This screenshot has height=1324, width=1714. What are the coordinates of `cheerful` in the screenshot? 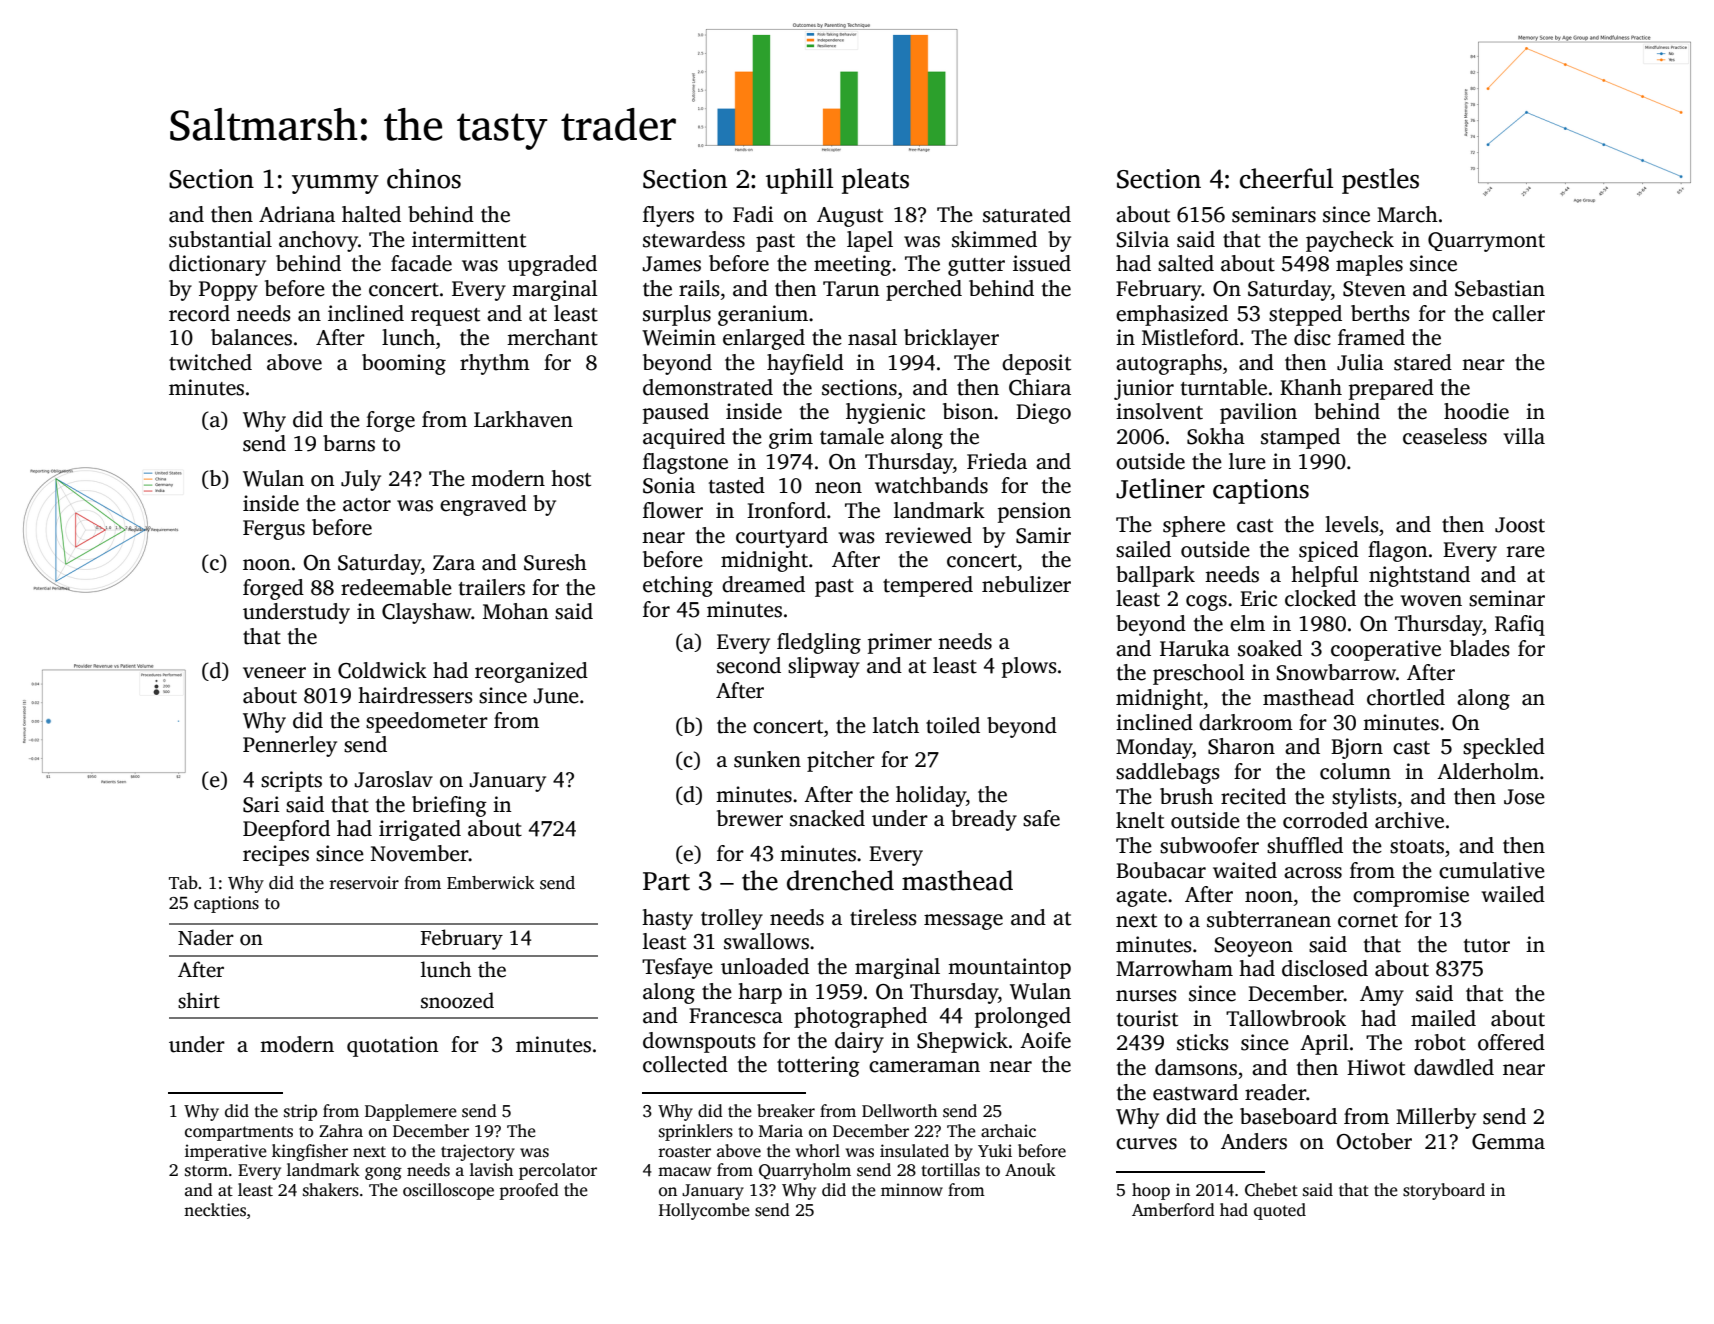 It's located at (1286, 178).
